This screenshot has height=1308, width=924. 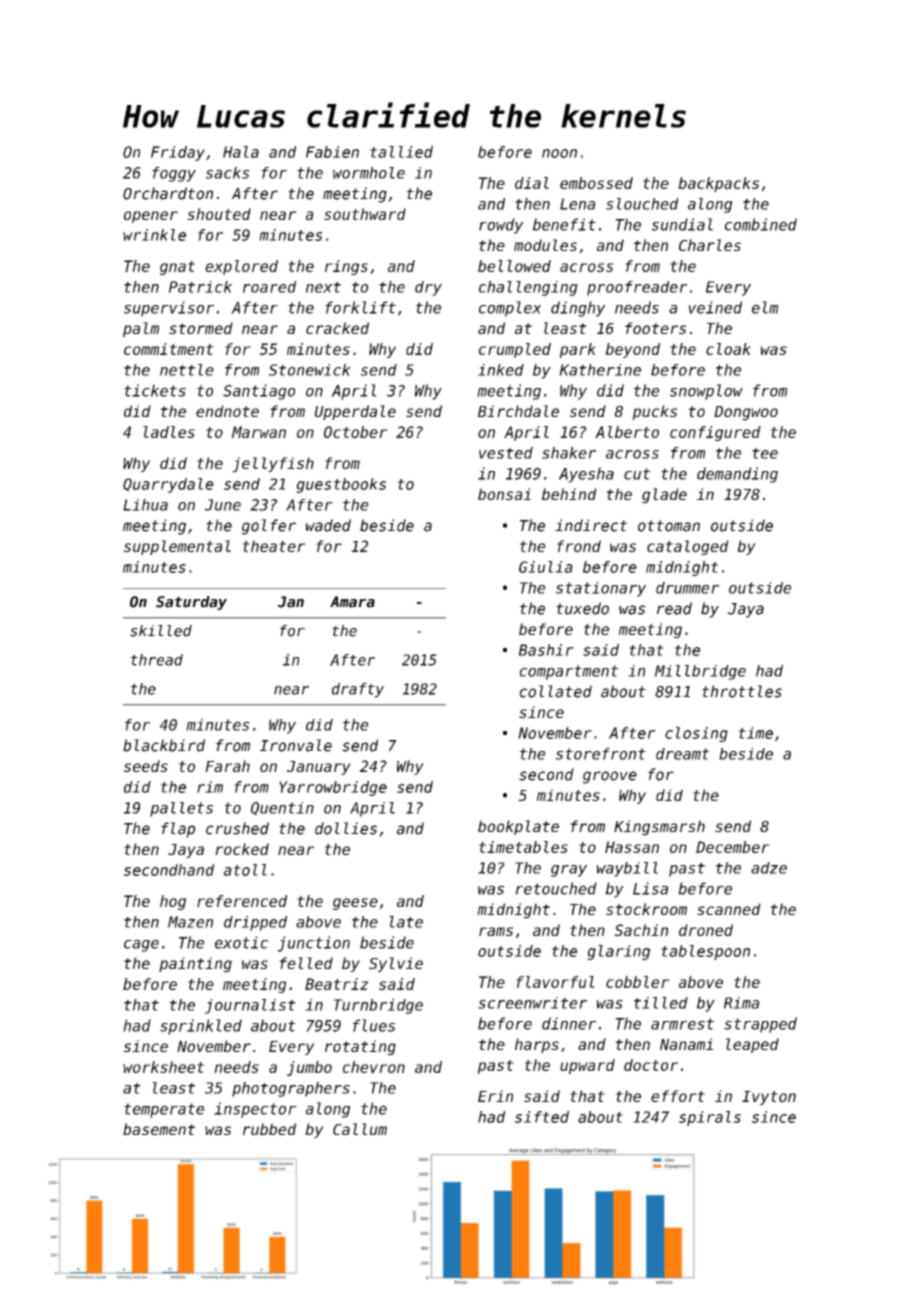 I want to click on supplemental, so click(x=177, y=547).
